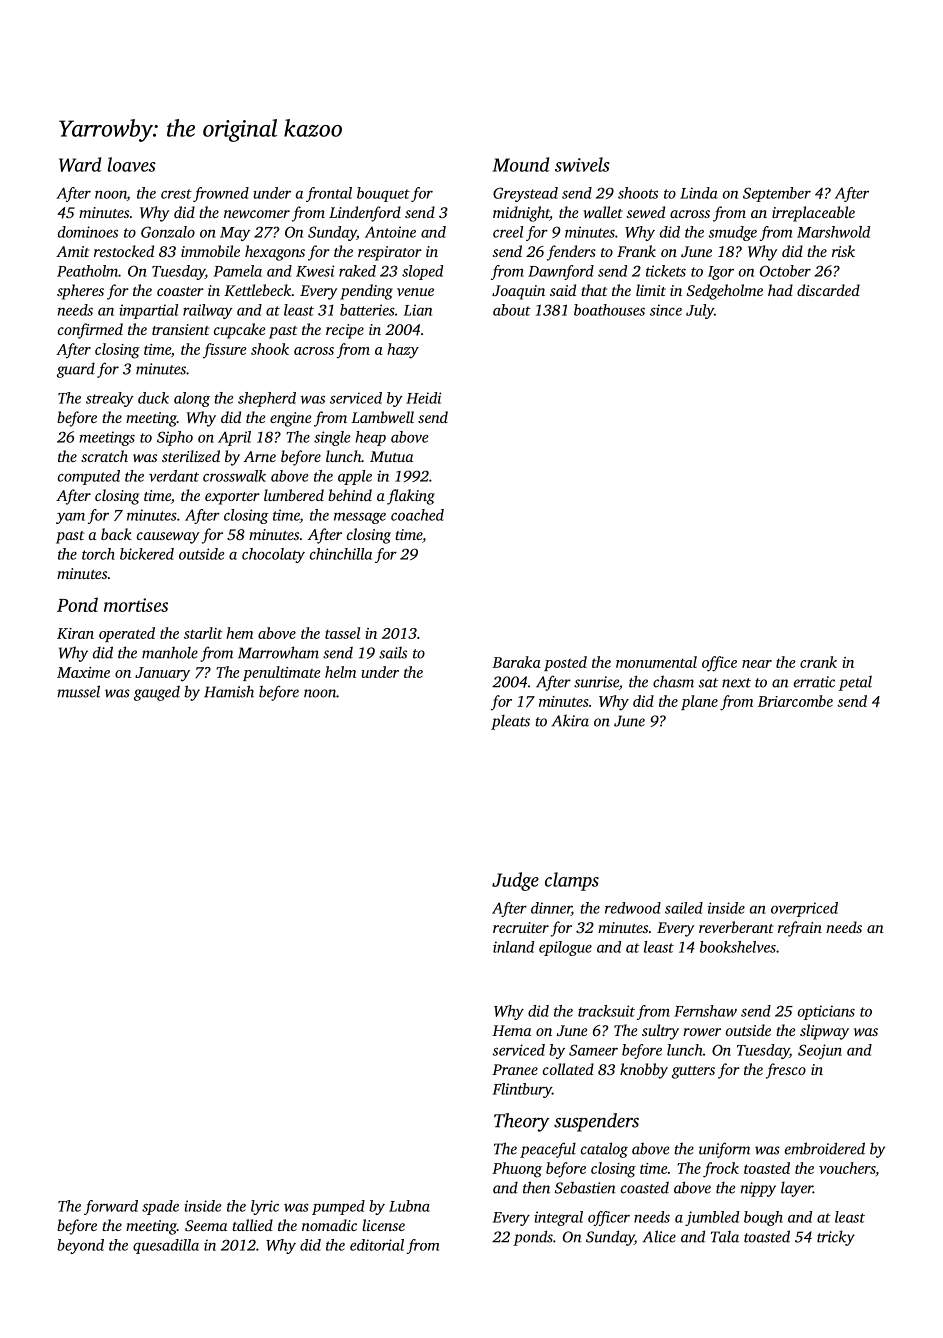  What do you see at coordinates (411, 497) in the image?
I see `flaking` at bounding box center [411, 497].
